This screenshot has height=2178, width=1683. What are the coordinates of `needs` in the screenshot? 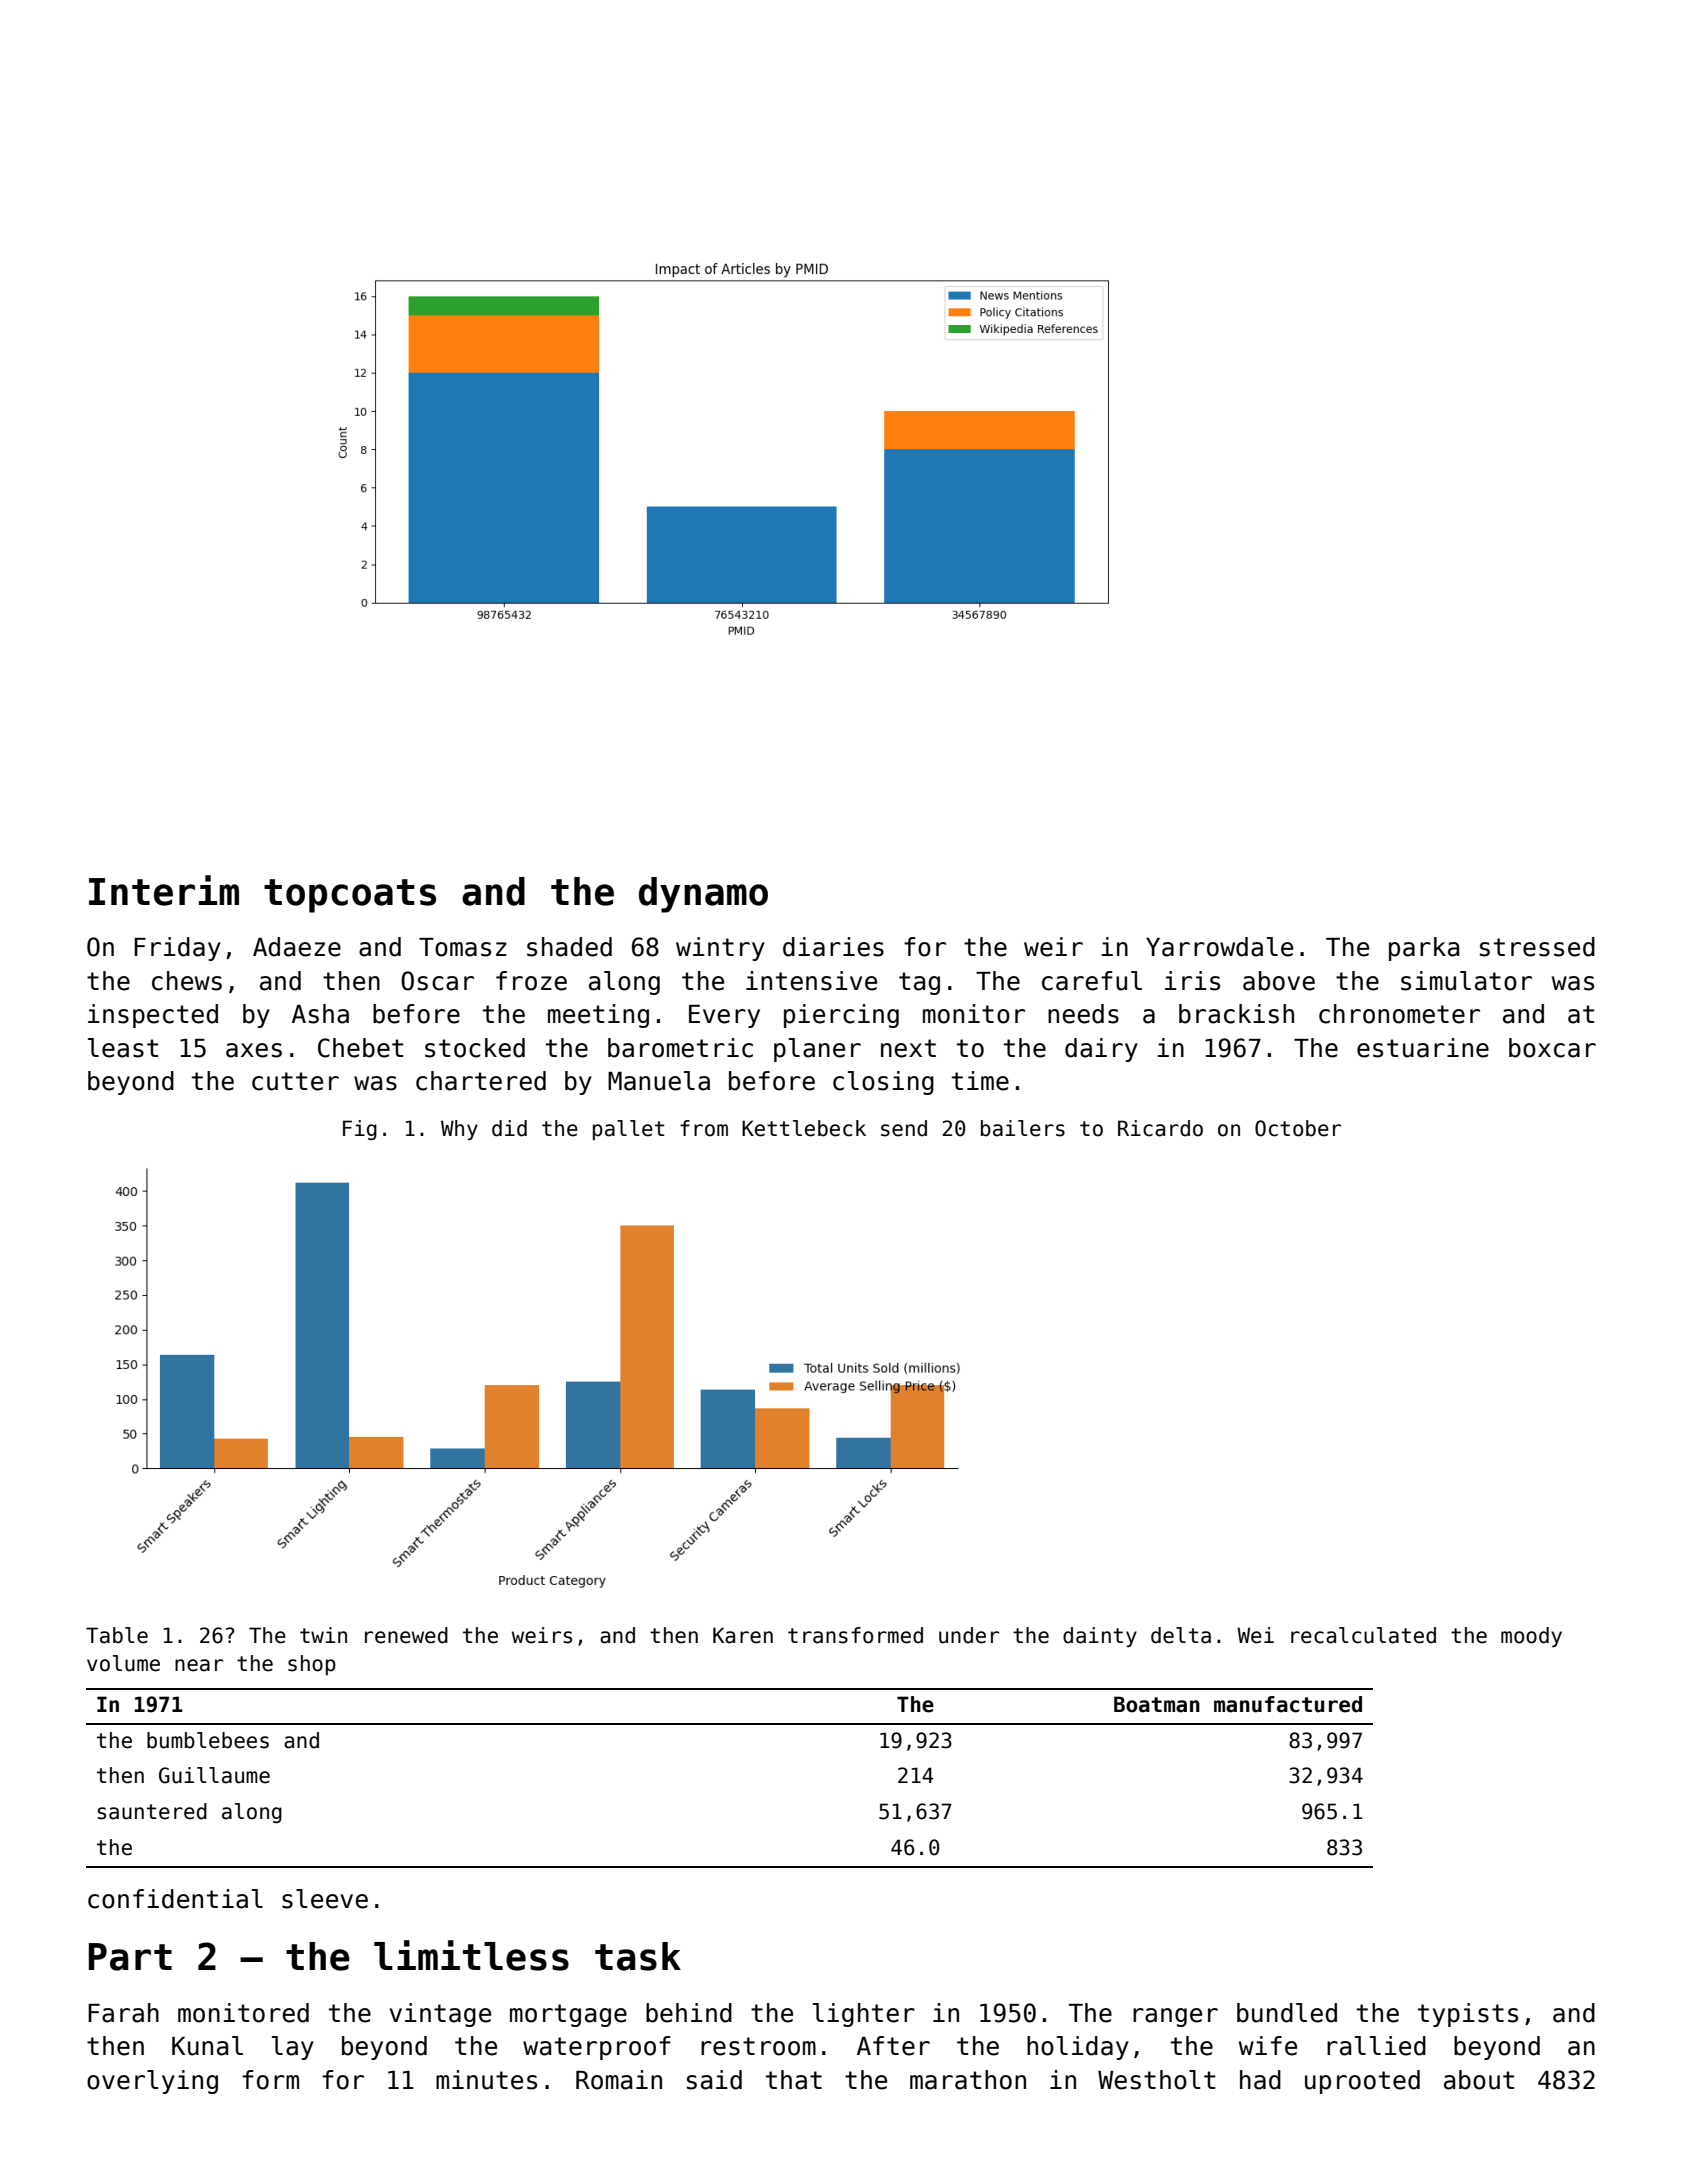 It's located at (1083, 1014).
